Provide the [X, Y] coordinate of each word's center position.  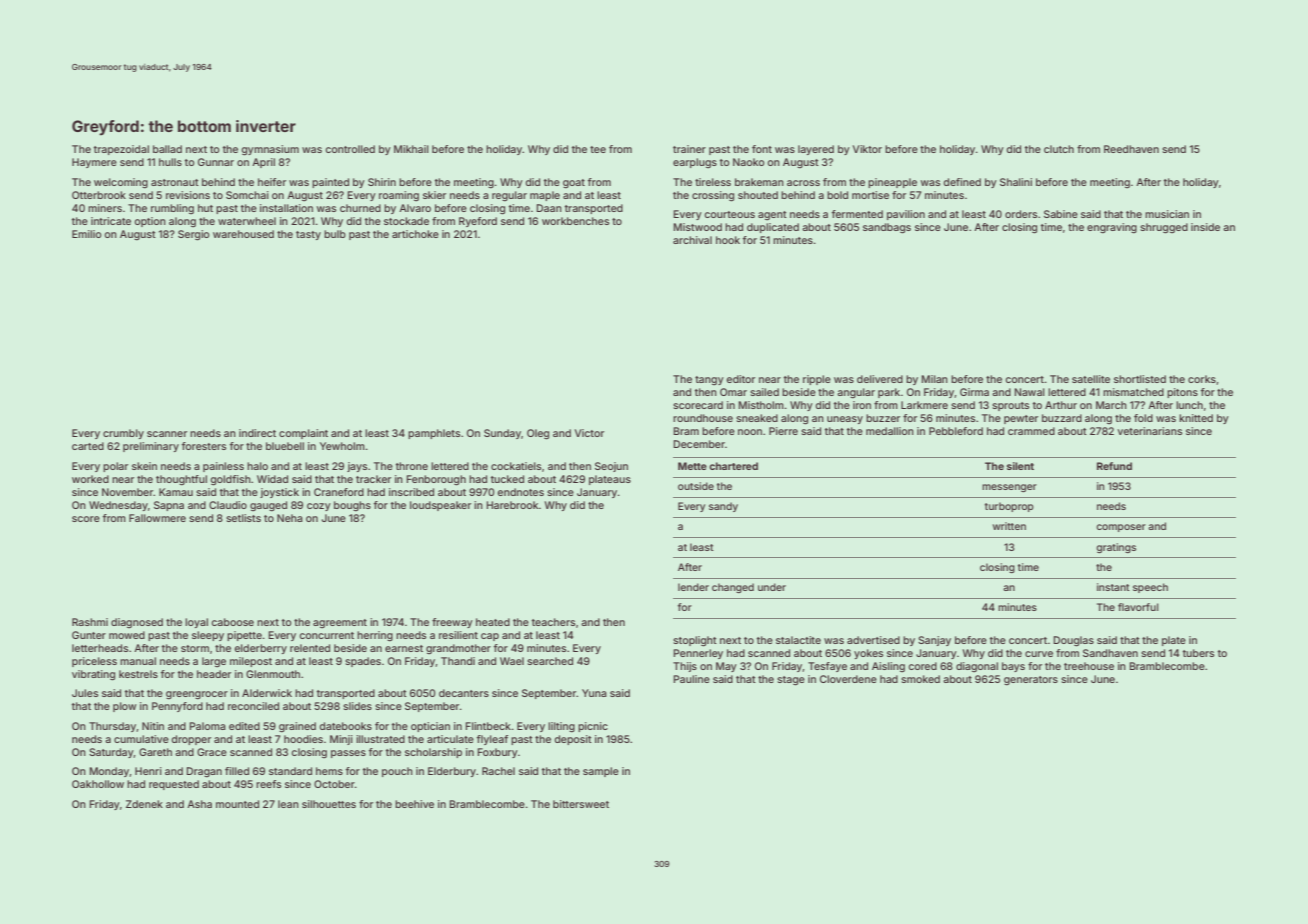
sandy [723, 507]
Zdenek [144, 804]
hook [728, 240]
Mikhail [411, 149]
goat [574, 184]
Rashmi [90, 622]
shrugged [1164, 228]
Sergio [194, 235]
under [772, 587]
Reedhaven [1131, 149]
